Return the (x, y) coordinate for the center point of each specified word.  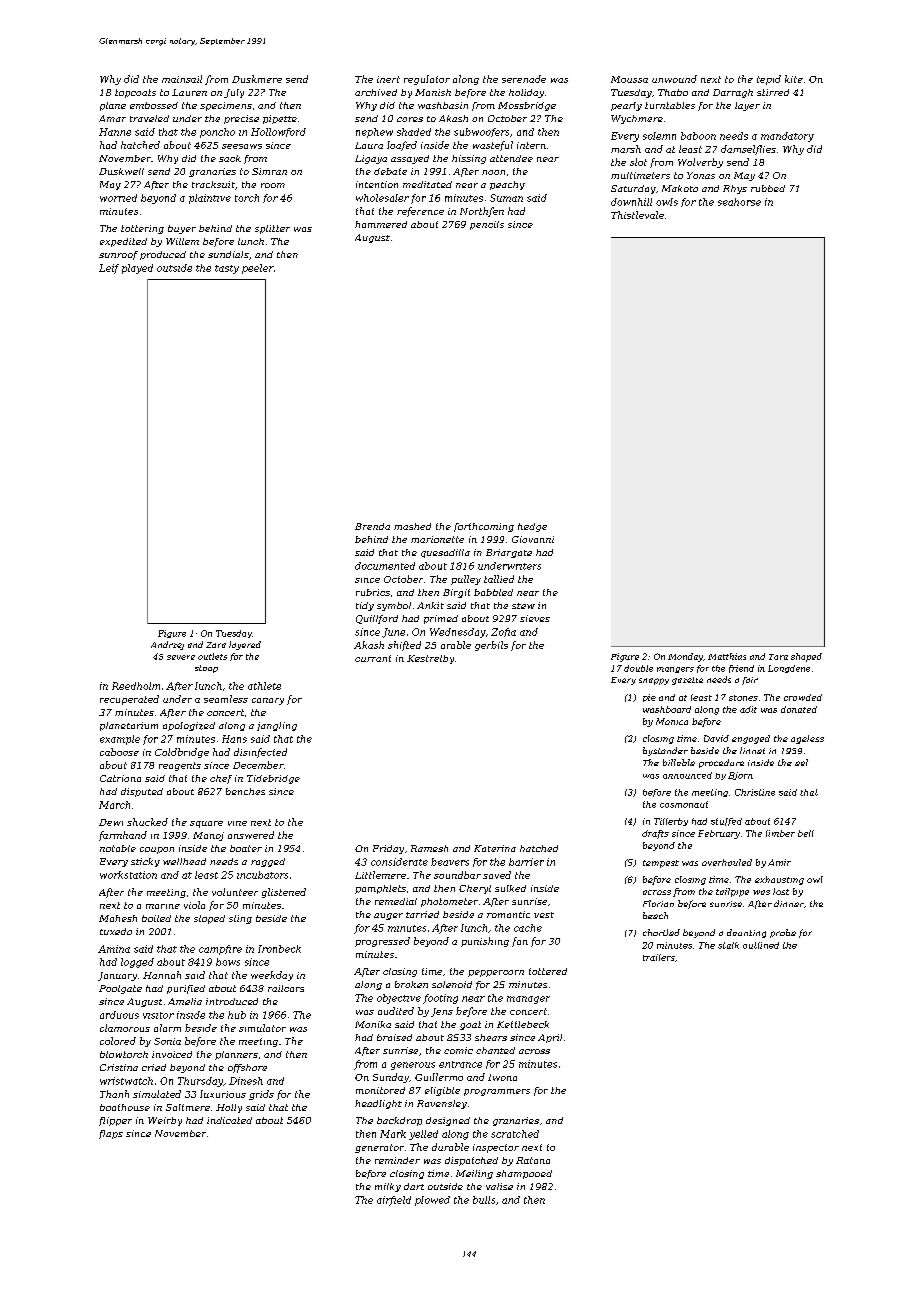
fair (750, 681)
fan (520, 942)
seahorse (739, 202)
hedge (532, 527)
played (137, 269)
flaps (111, 1134)
